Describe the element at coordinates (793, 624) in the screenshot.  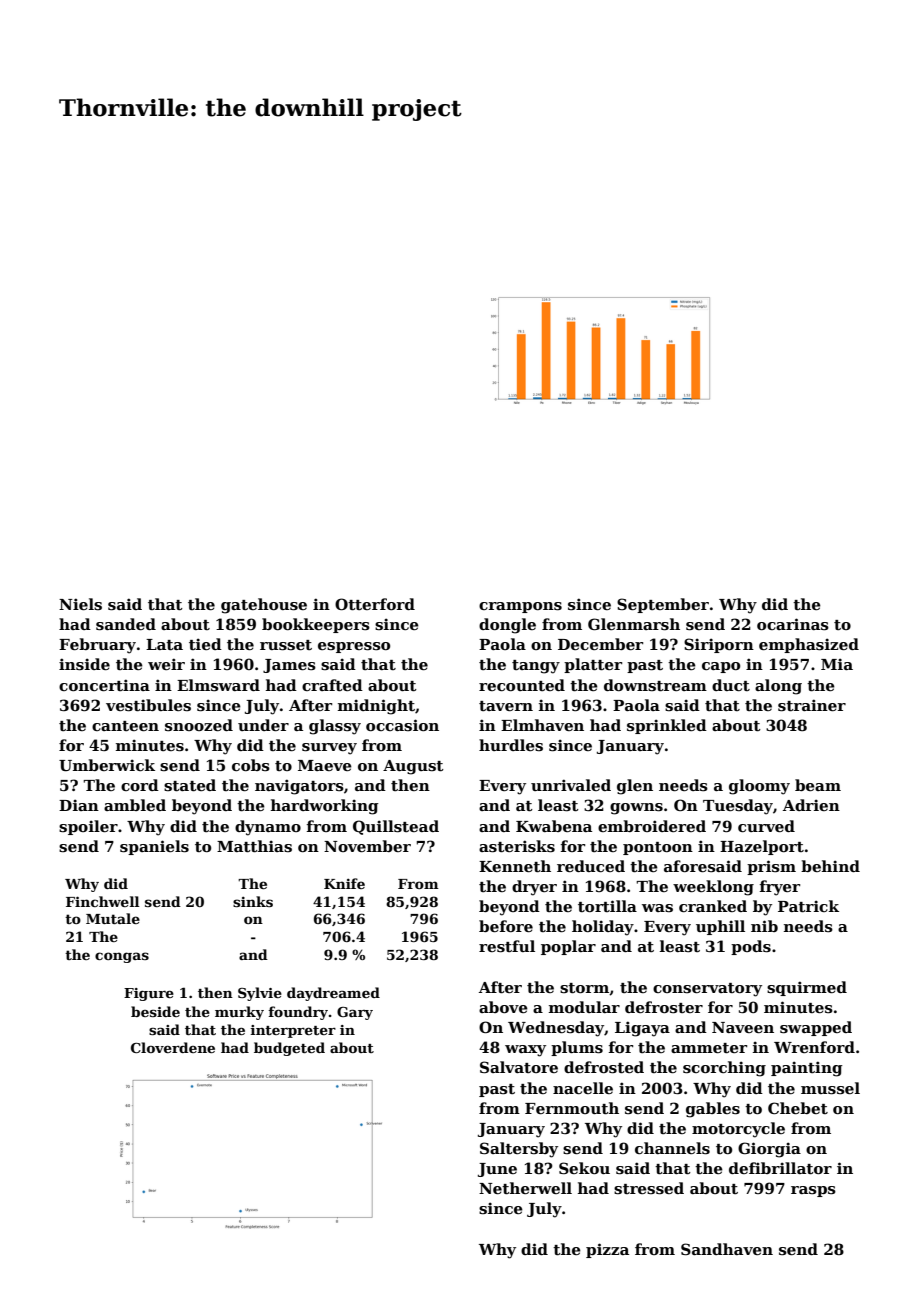
I see `ocarinas` at that location.
